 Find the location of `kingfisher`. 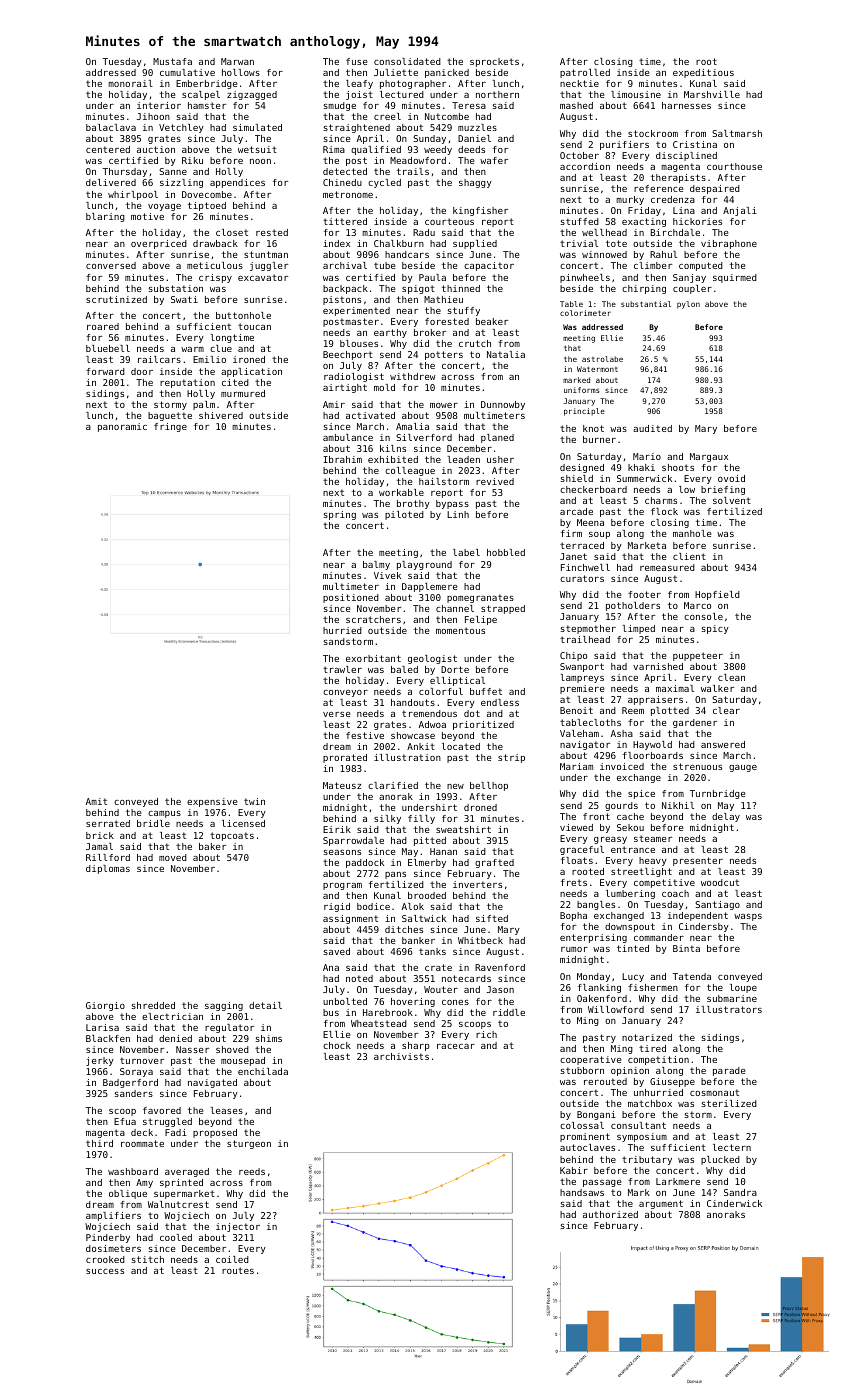

kingfisher is located at coordinates (480, 211).
